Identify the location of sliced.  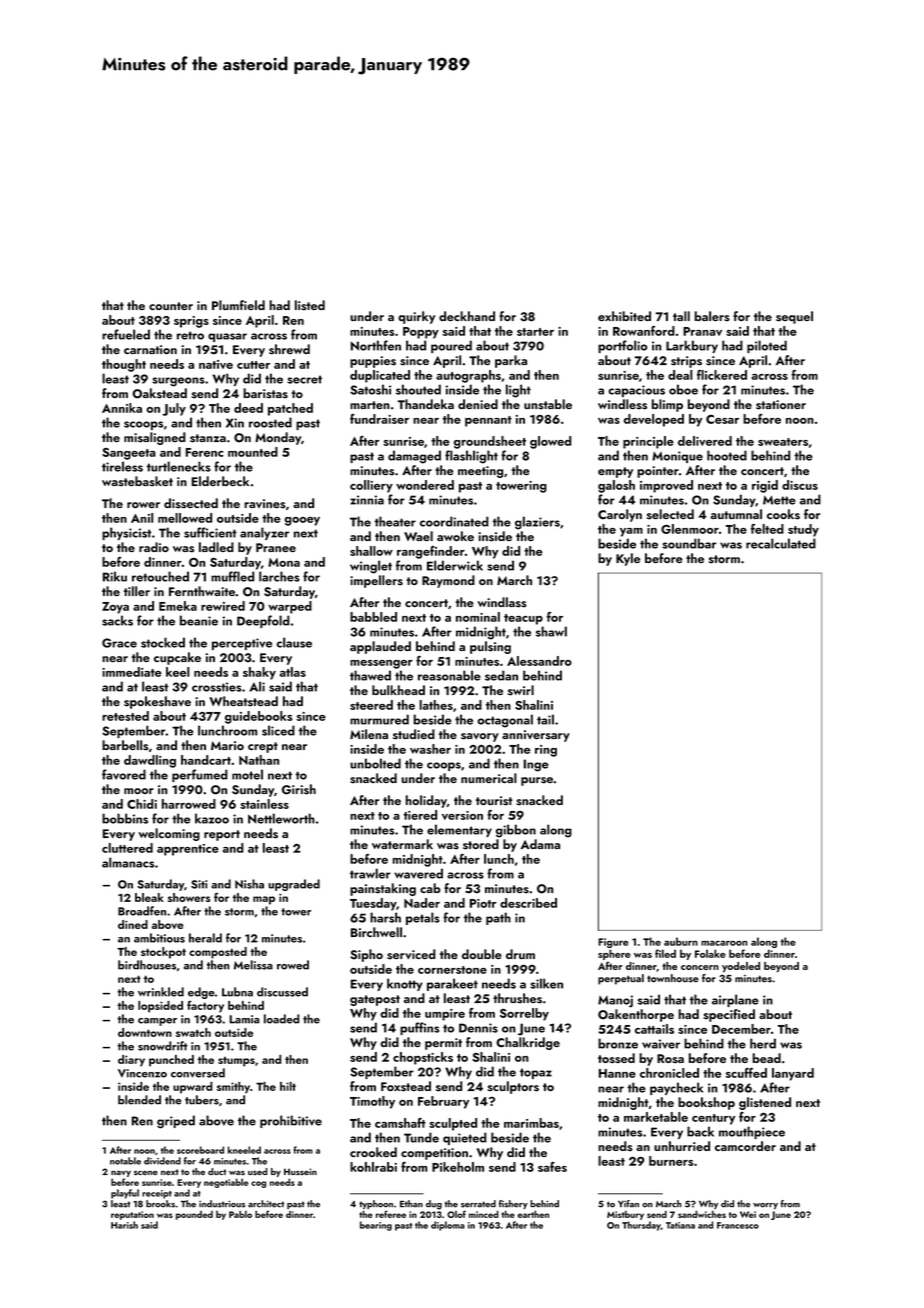
(278, 730).
